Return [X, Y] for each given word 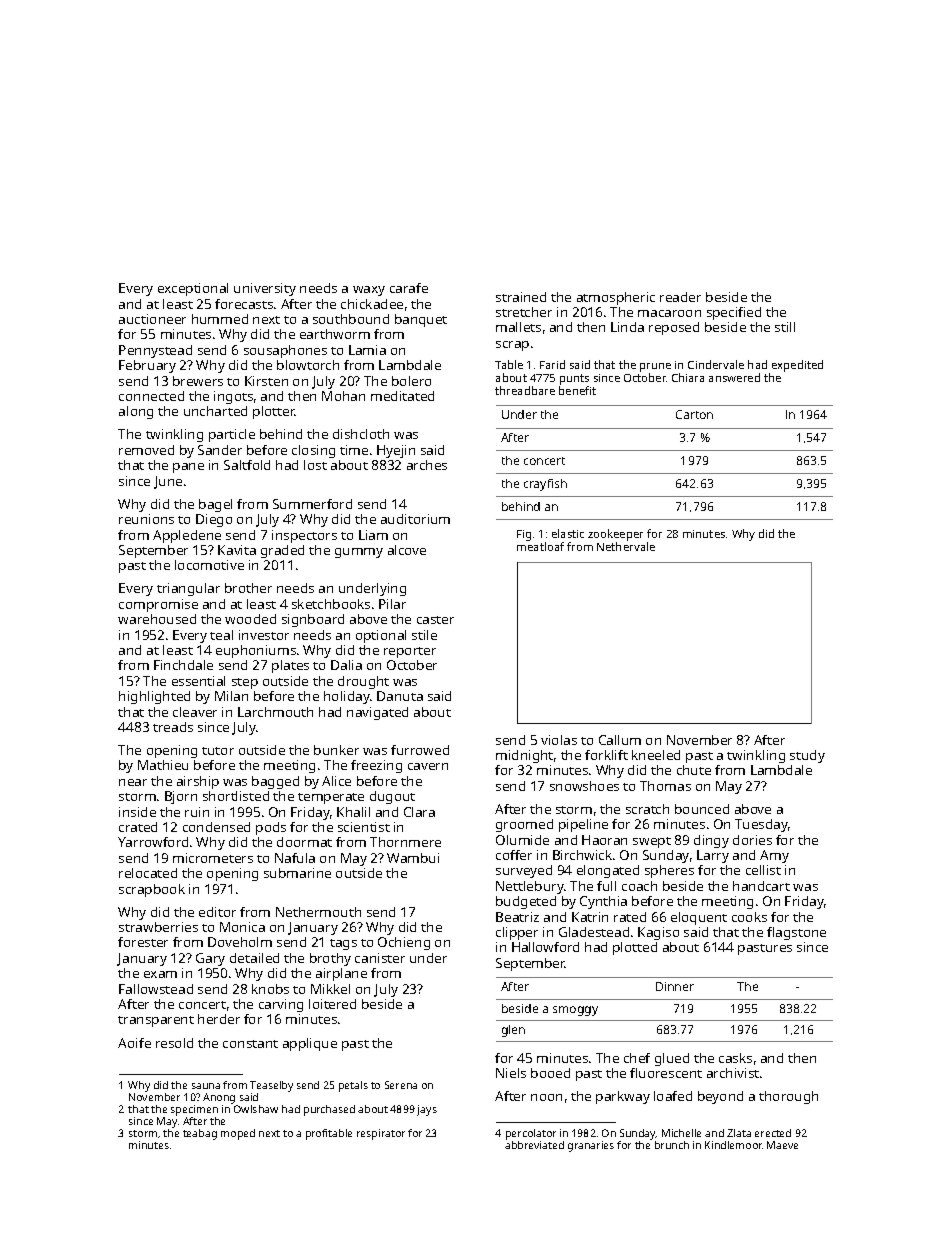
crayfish [545, 485]
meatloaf [540, 546]
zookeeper [615, 535]
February [147, 366]
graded [282, 551]
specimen [194, 1110]
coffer [514, 855]
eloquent [699, 918]
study [807, 756]
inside [137, 812]
